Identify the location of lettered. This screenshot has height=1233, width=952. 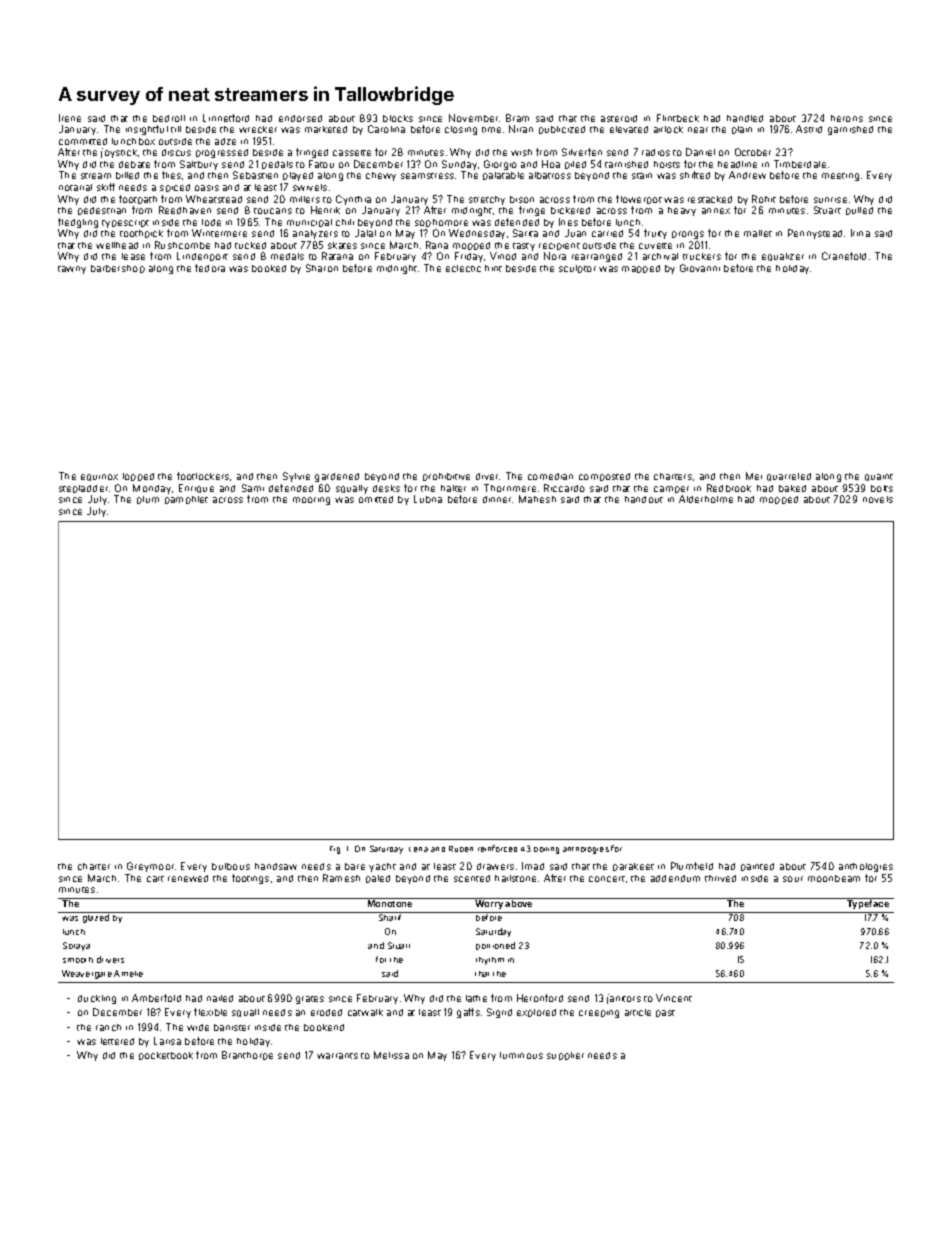
(117, 1041).
